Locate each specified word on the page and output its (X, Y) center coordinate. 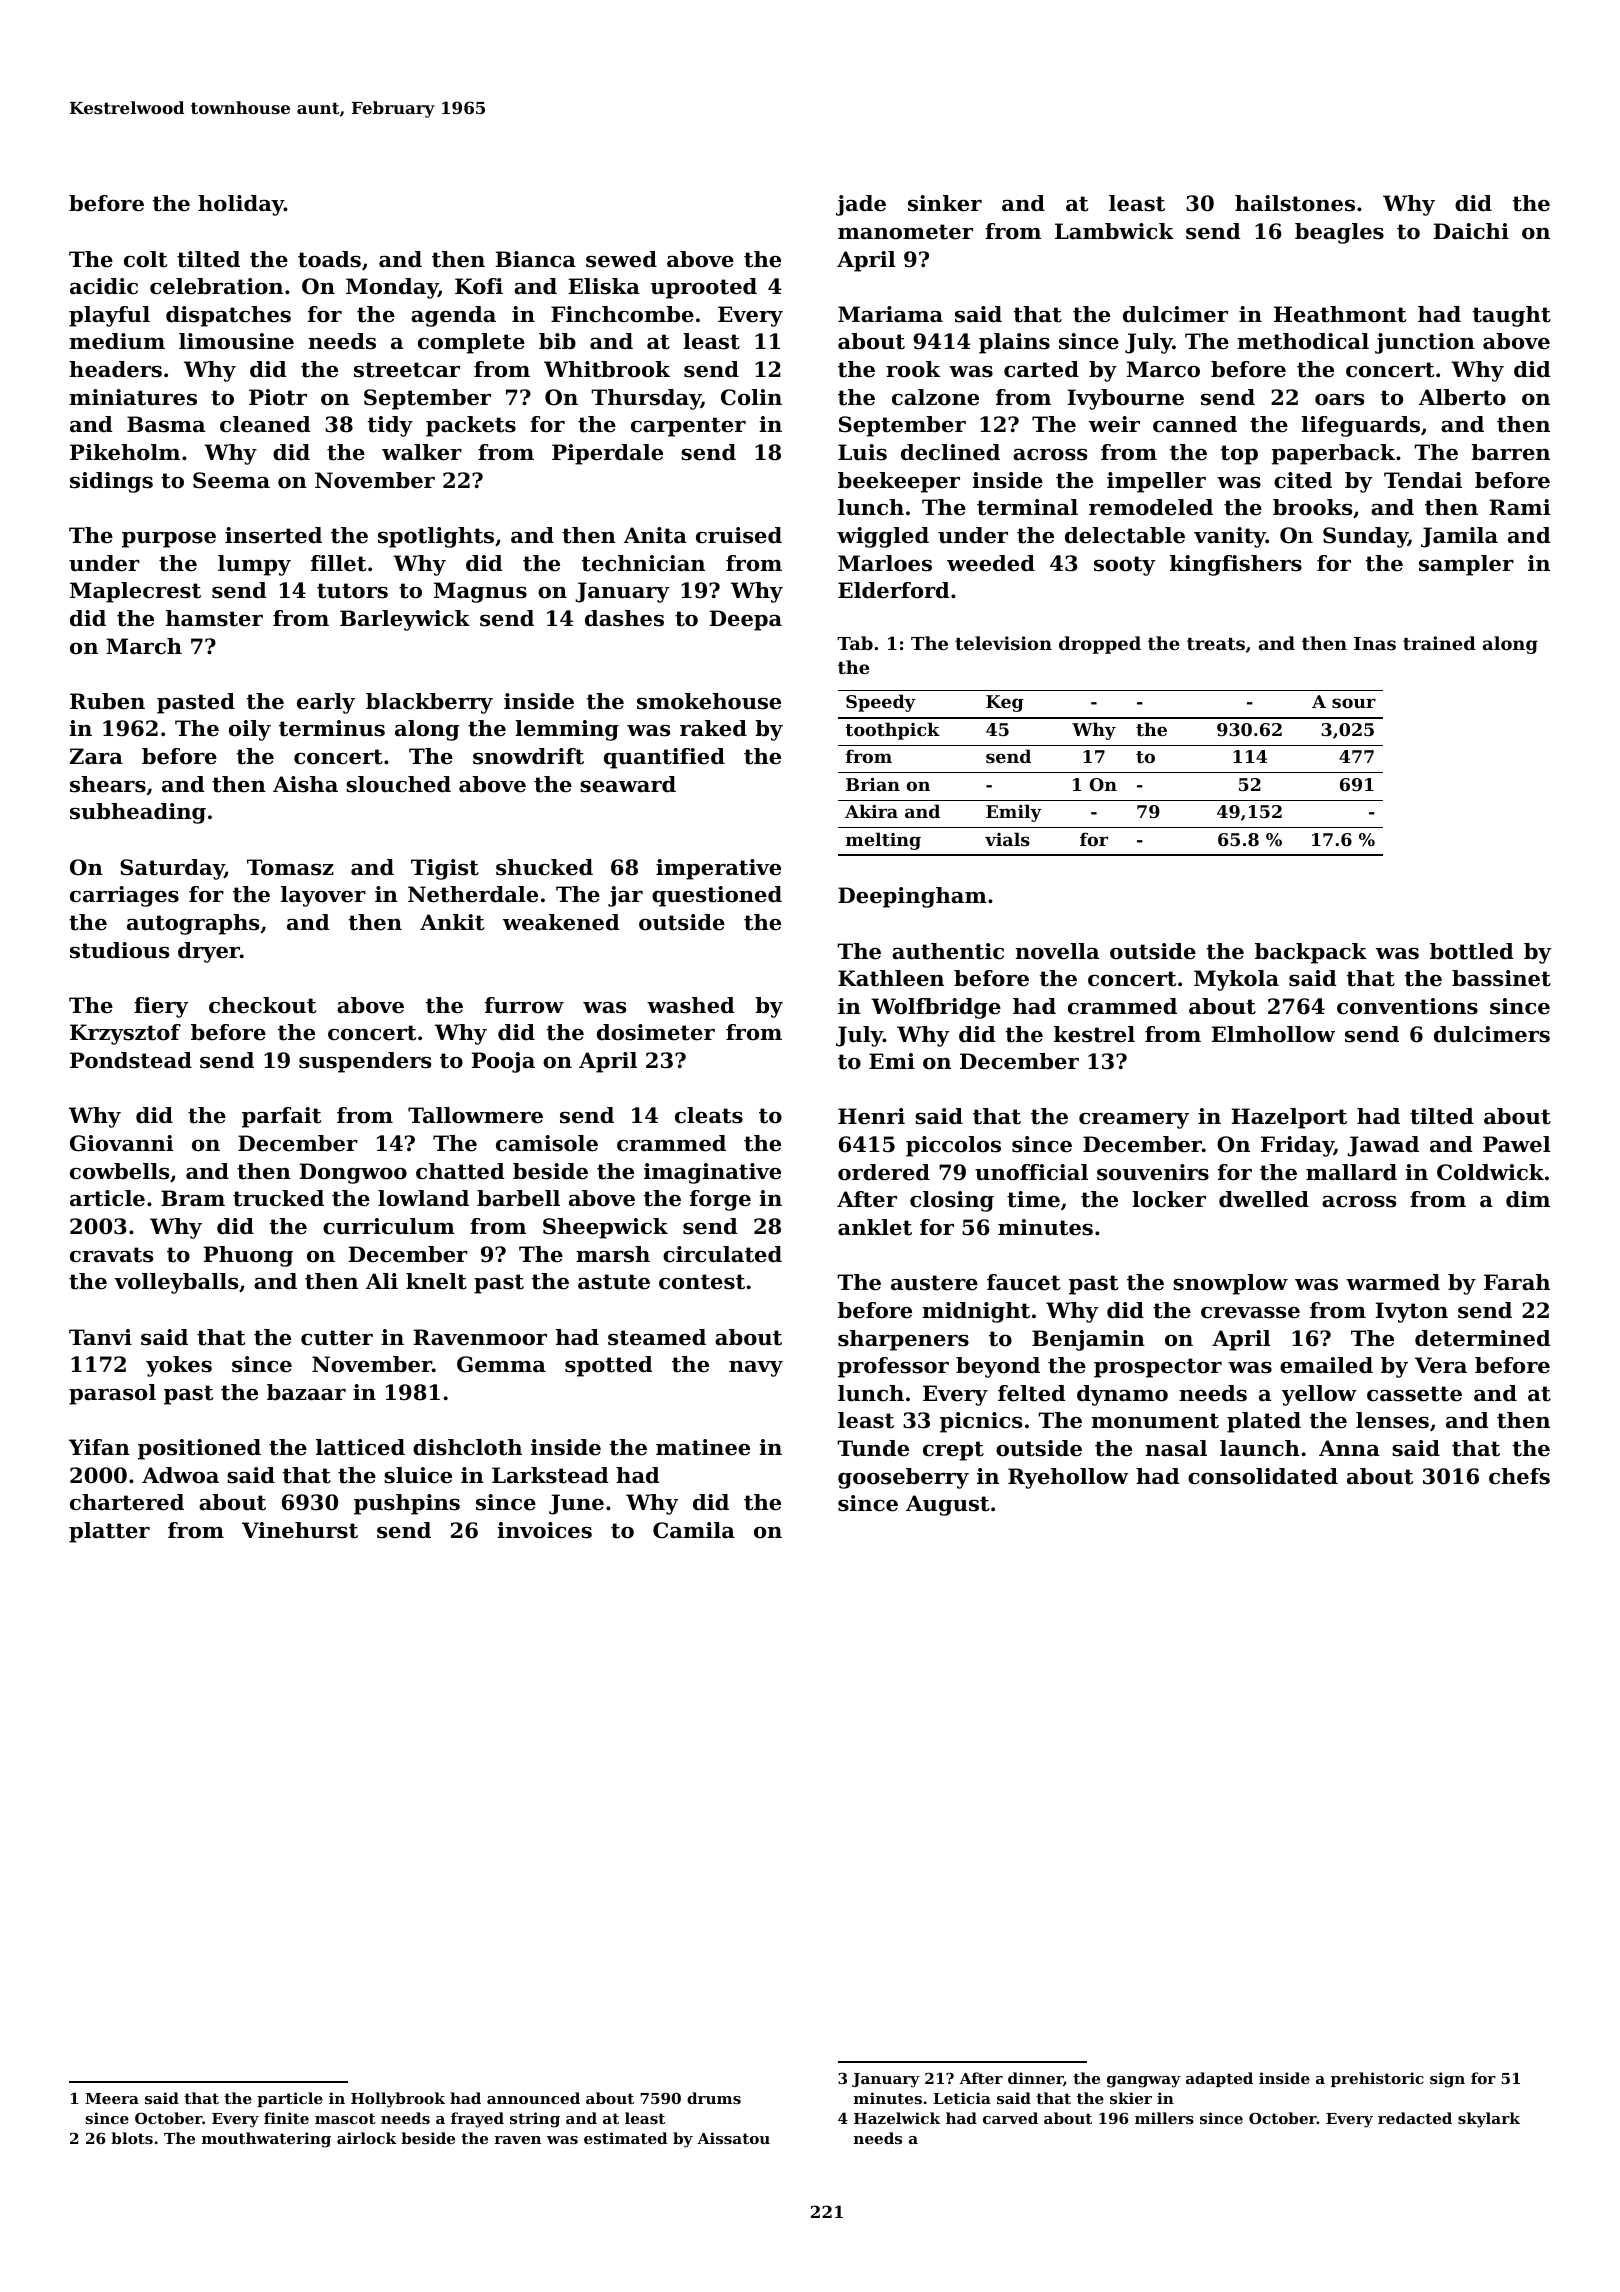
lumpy (254, 565)
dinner (1035, 2078)
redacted (1415, 2118)
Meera (112, 2098)
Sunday (1365, 537)
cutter (337, 1338)
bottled (1472, 951)
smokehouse (709, 701)
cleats (709, 1115)
